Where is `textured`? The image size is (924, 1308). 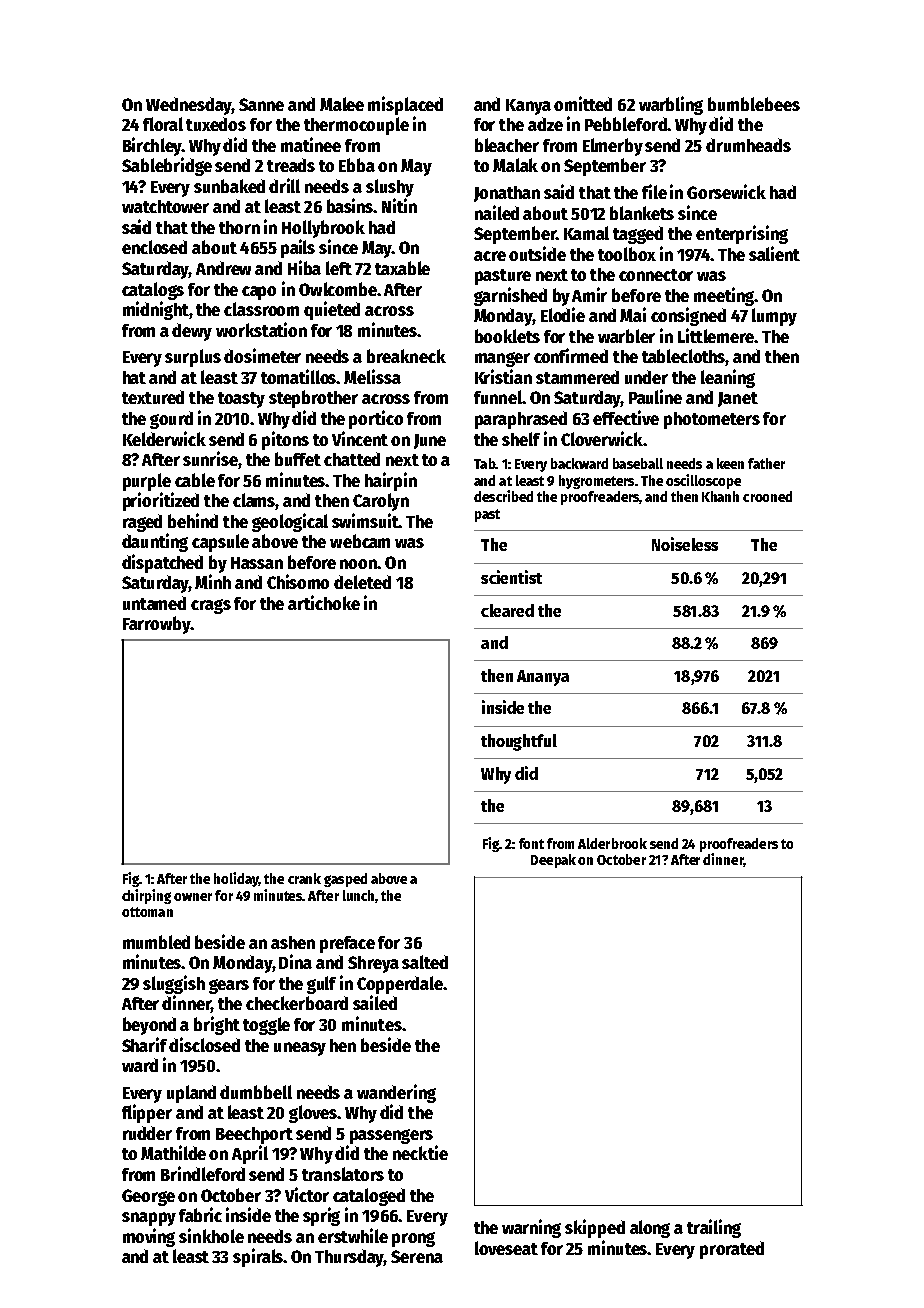
textured is located at coordinates (153, 397).
